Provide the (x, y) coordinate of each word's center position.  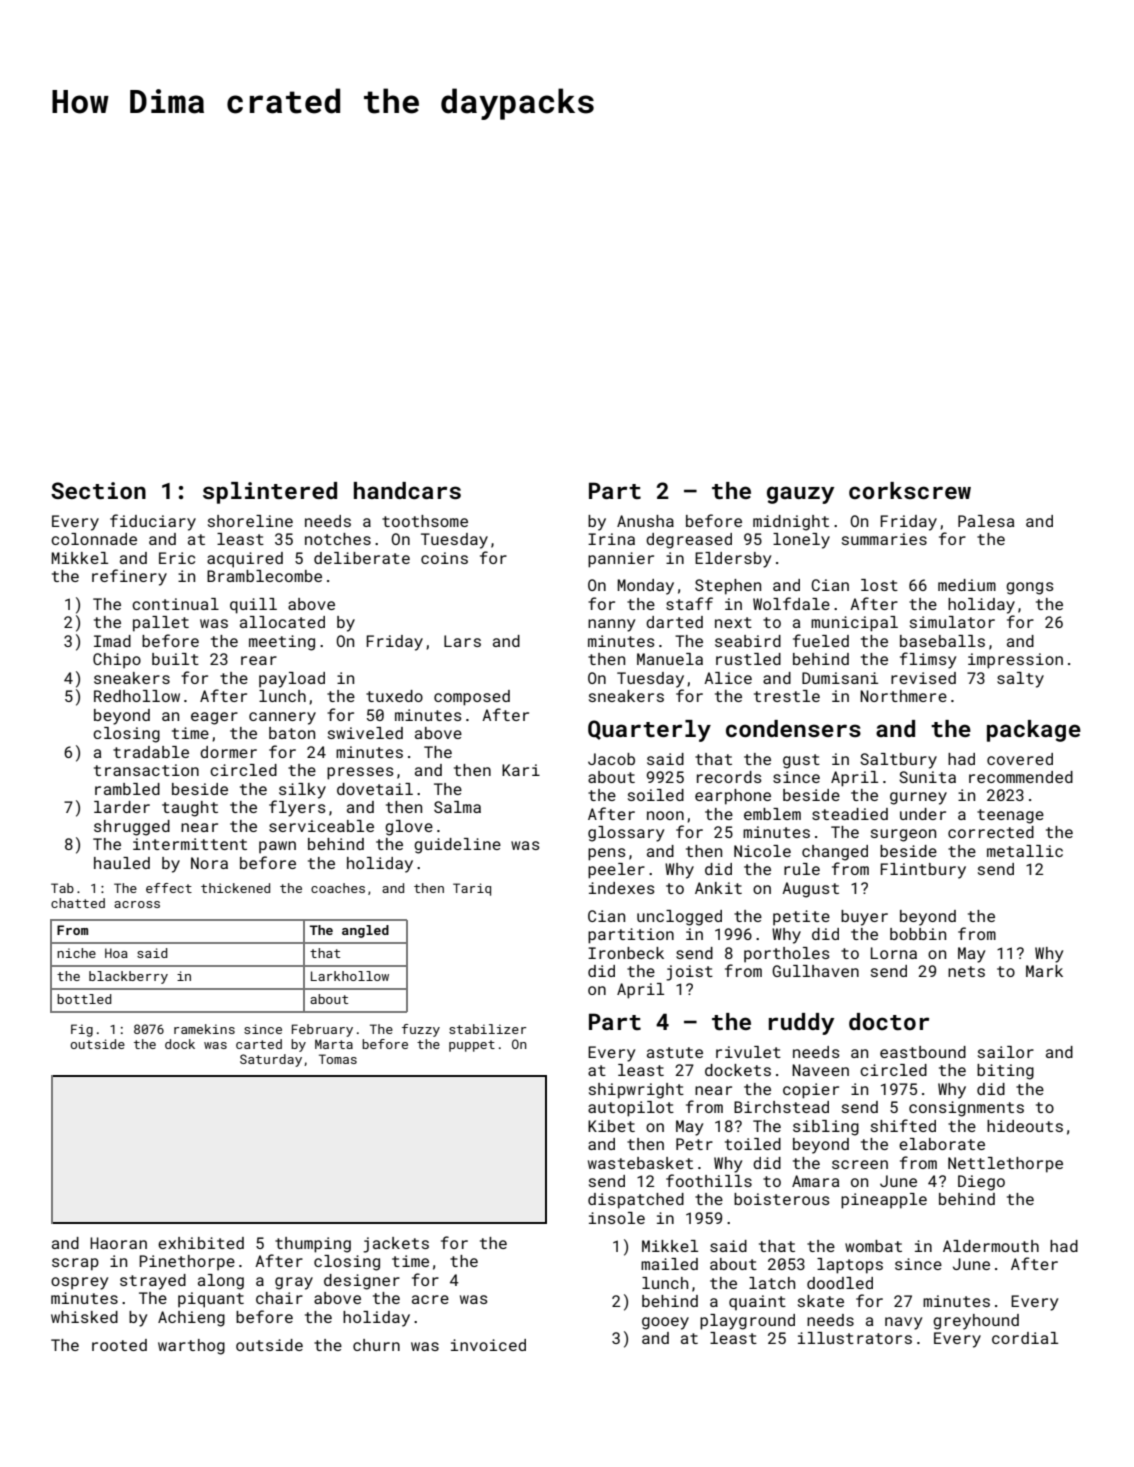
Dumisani (840, 678)
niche (76, 953)
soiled (656, 795)
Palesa (986, 521)
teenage (1010, 816)
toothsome (425, 521)
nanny (611, 625)
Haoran (118, 1243)
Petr (694, 1144)
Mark (1044, 971)
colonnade (94, 539)
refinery (129, 577)
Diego (981, 1183)
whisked (84, 1317)
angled (365, 931)
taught (190, 809)
